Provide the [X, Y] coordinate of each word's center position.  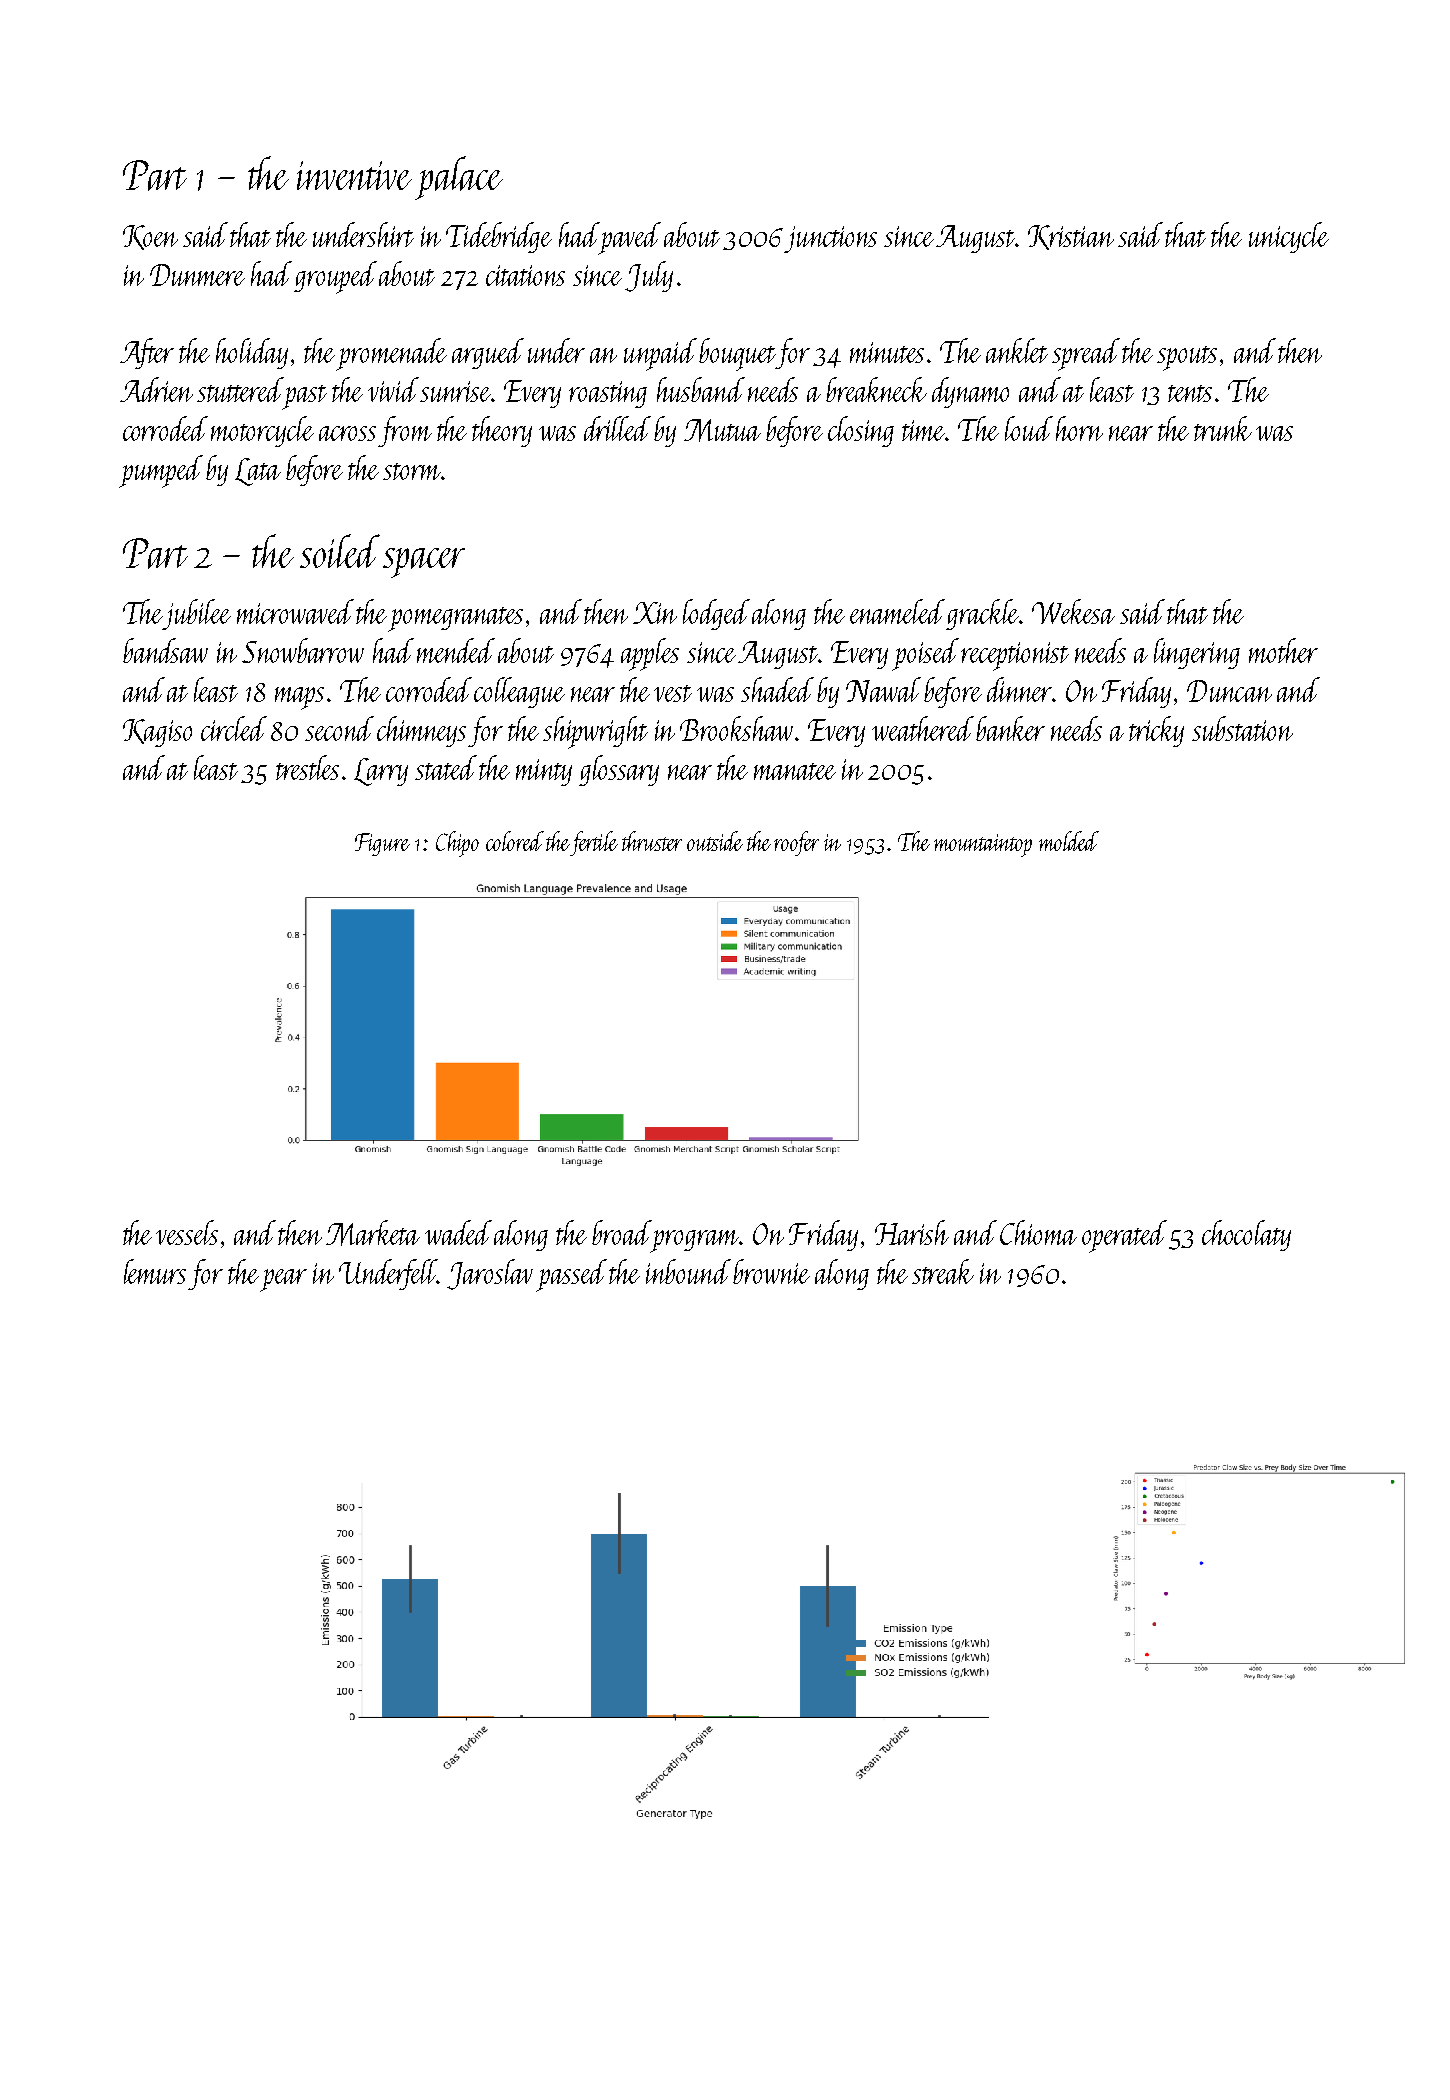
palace [459, 178]
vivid [393, 389]
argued [488, 353]
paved [630, 238]
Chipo [457, 844]
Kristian [1071, 237]
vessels [187, 1232]
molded [1069, 841]
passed [571, 1275]
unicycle [1289, 237]
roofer [796, 843]
